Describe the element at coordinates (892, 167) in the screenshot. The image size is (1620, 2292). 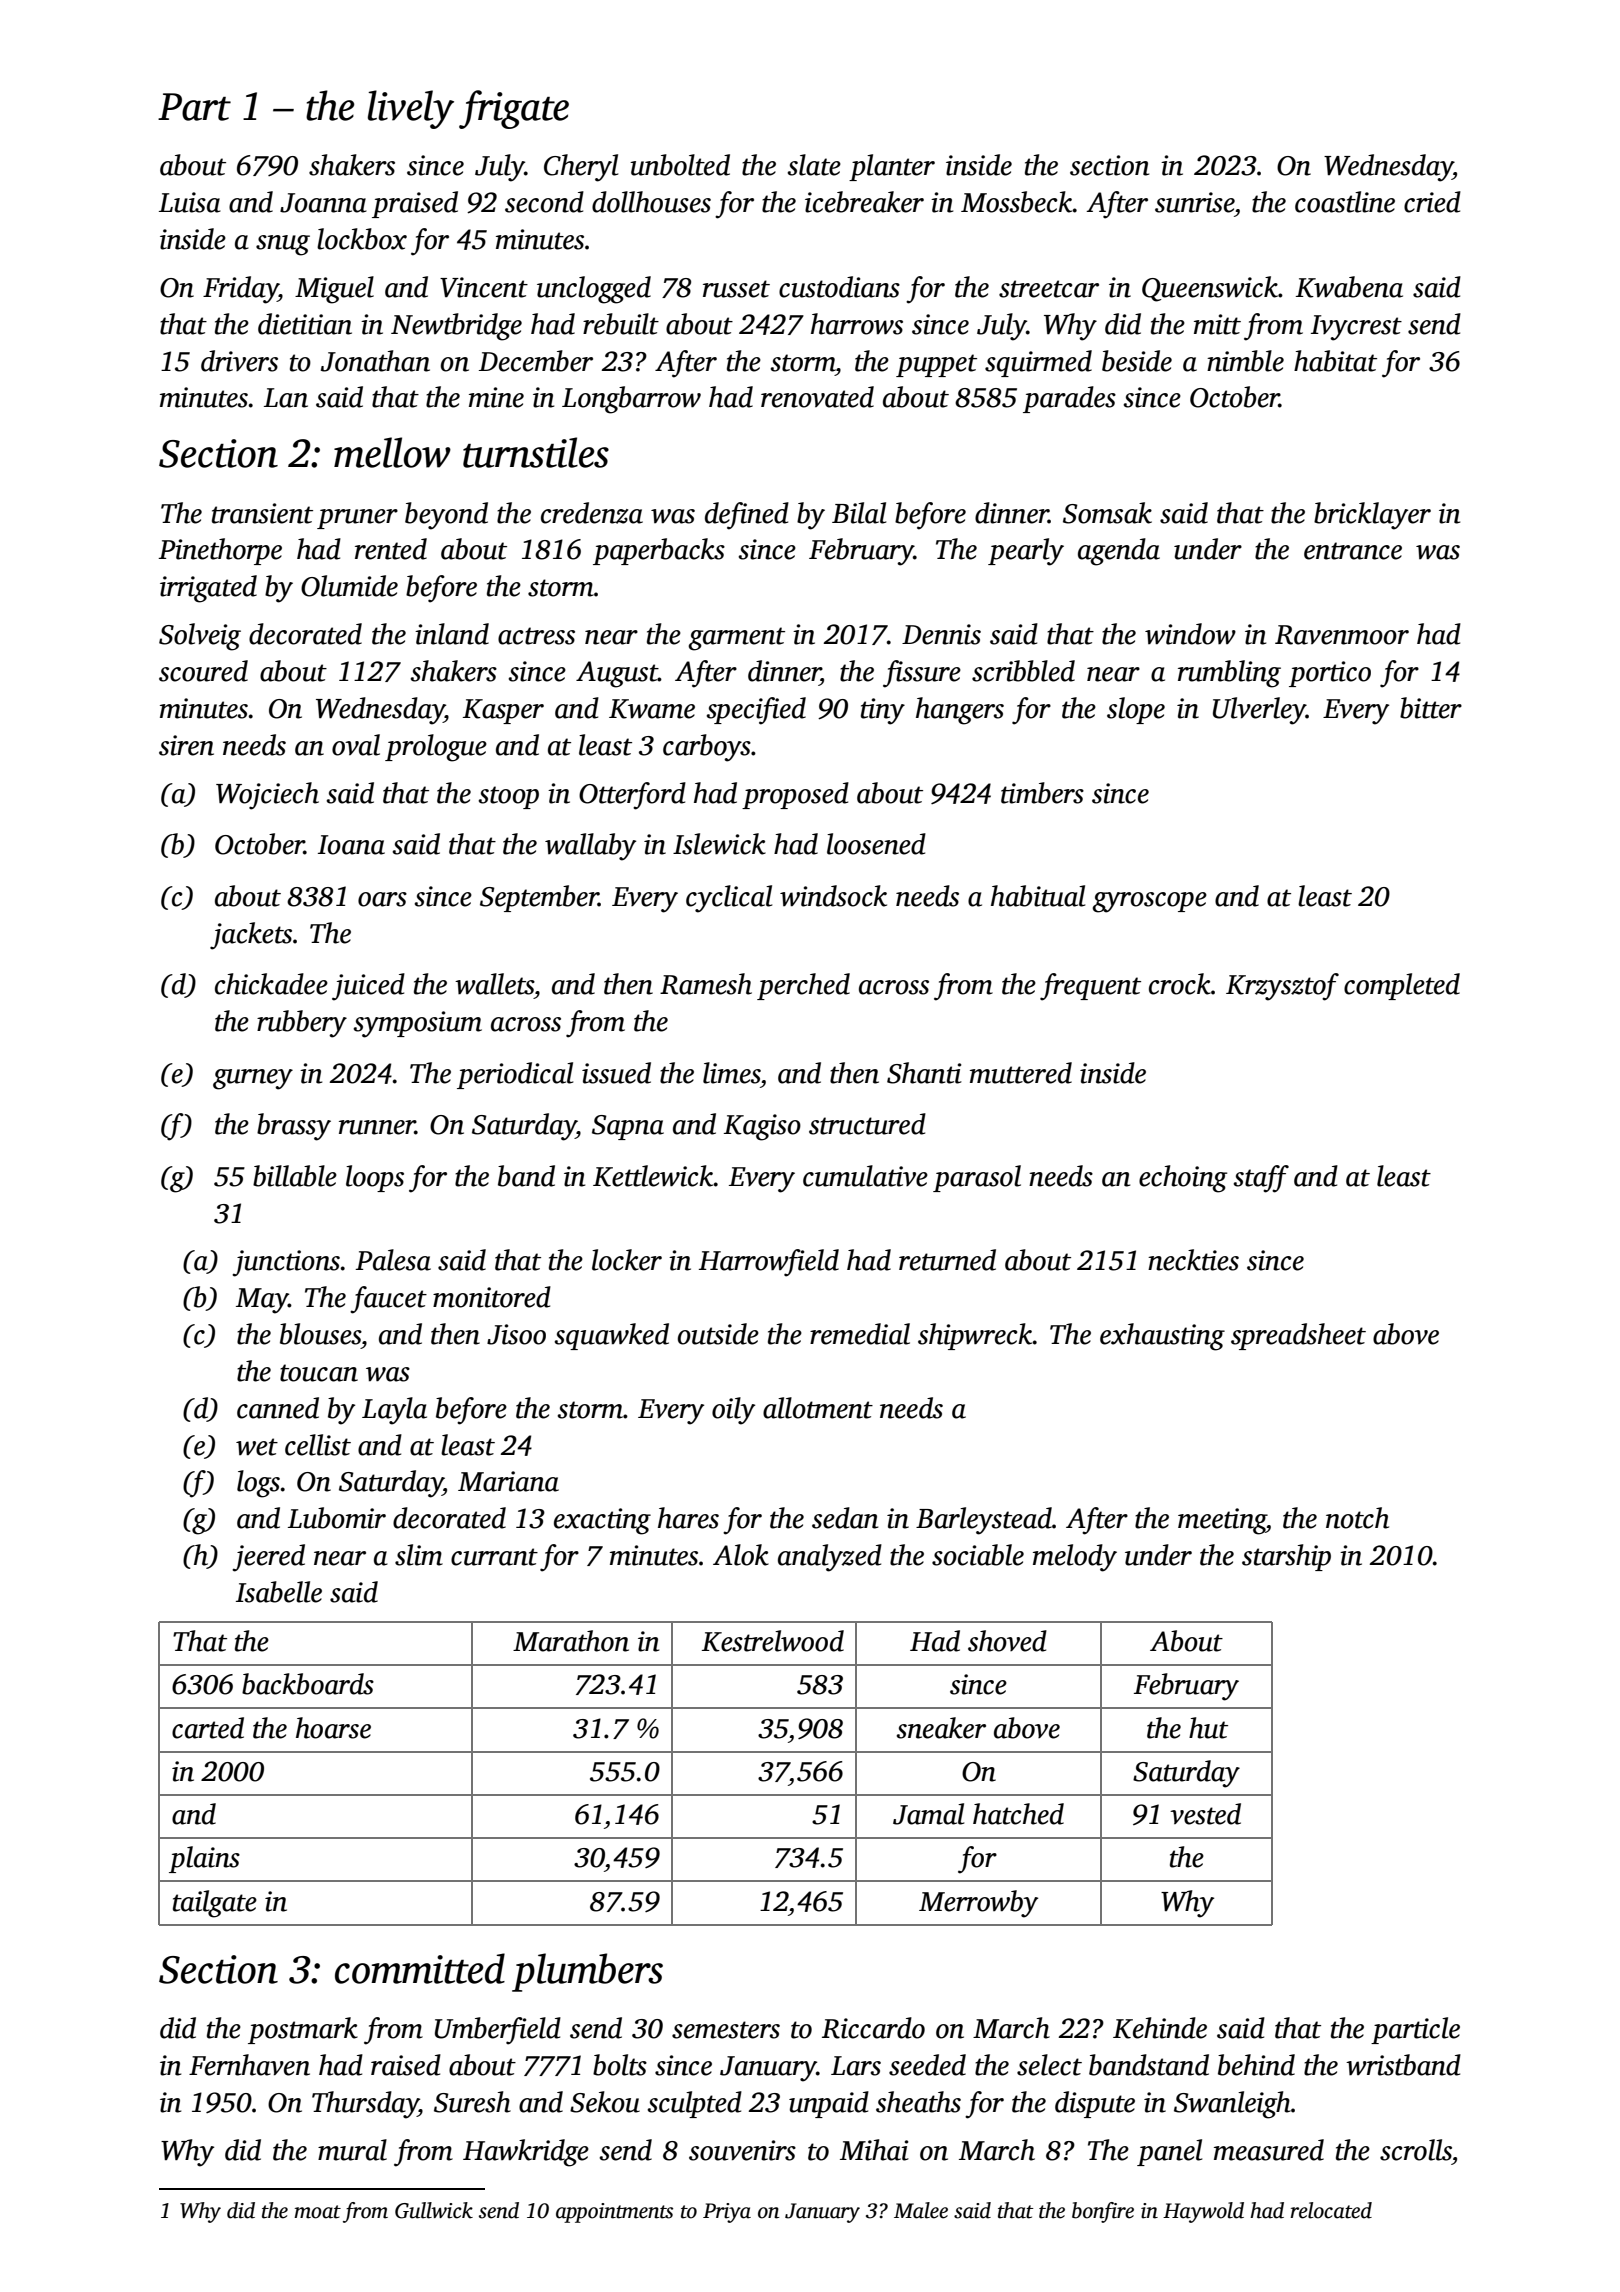
I see `planter` at that location.
